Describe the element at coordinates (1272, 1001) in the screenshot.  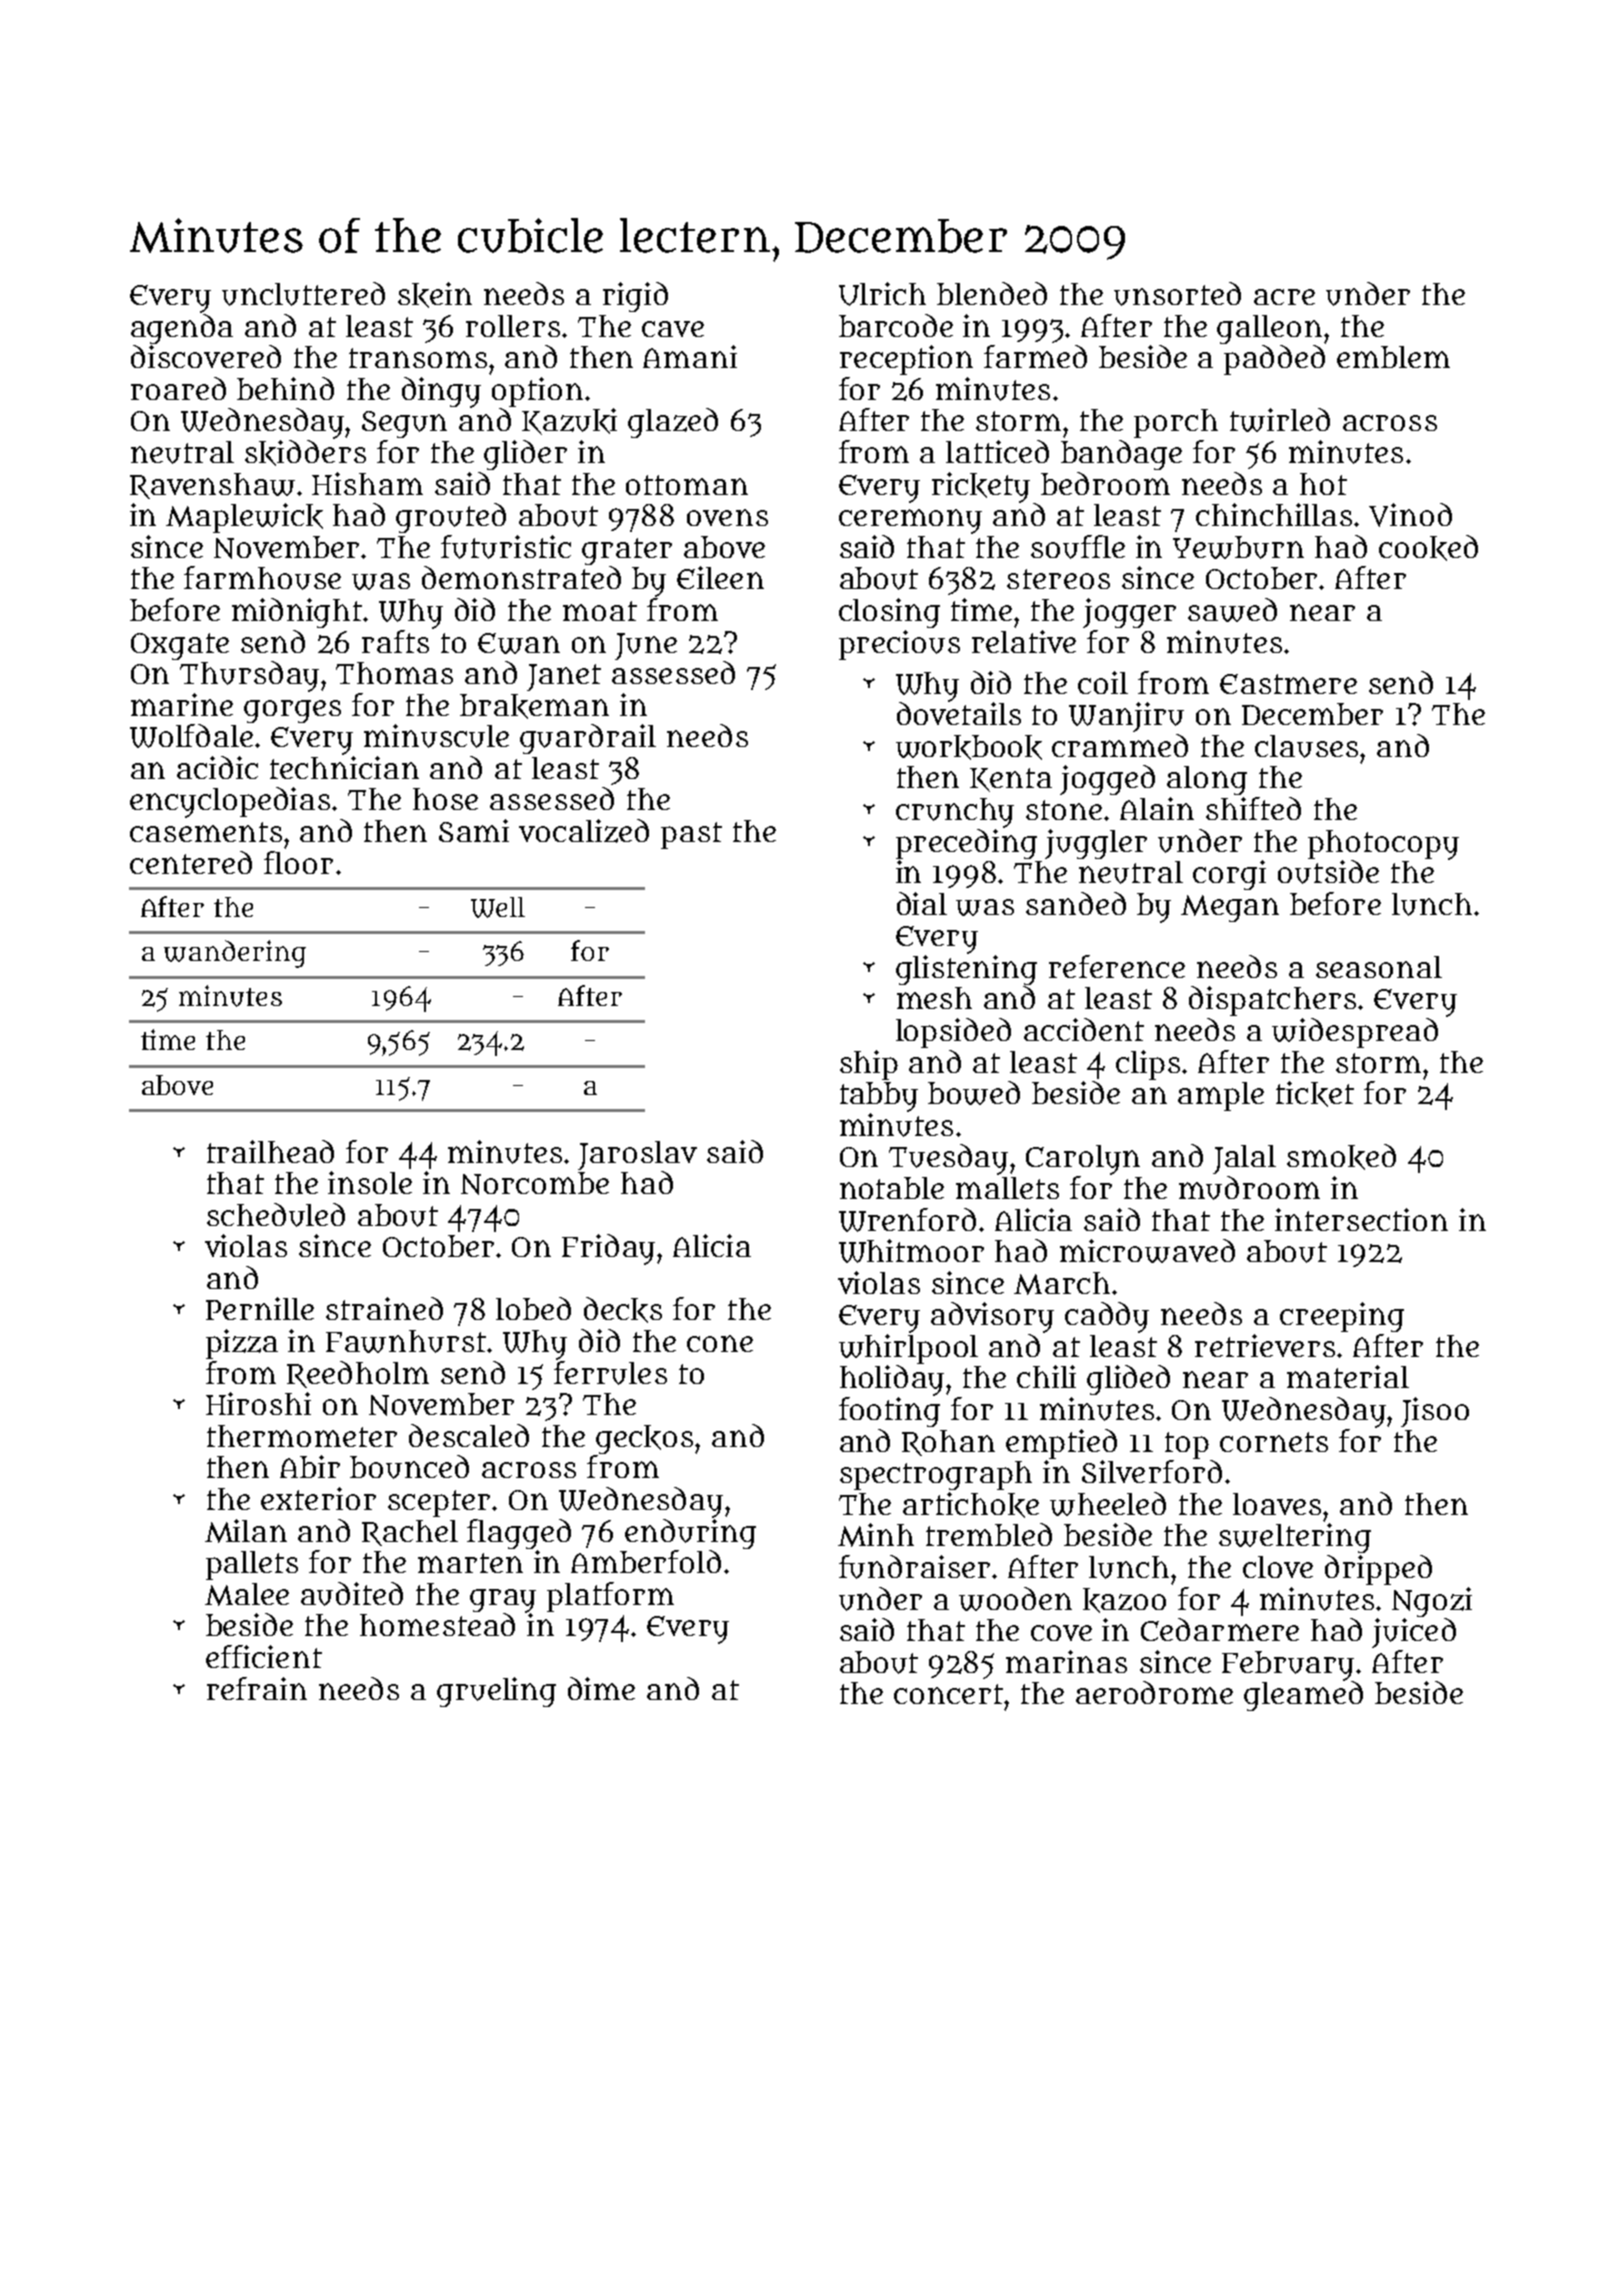
I see `dispatchers` at that location.
